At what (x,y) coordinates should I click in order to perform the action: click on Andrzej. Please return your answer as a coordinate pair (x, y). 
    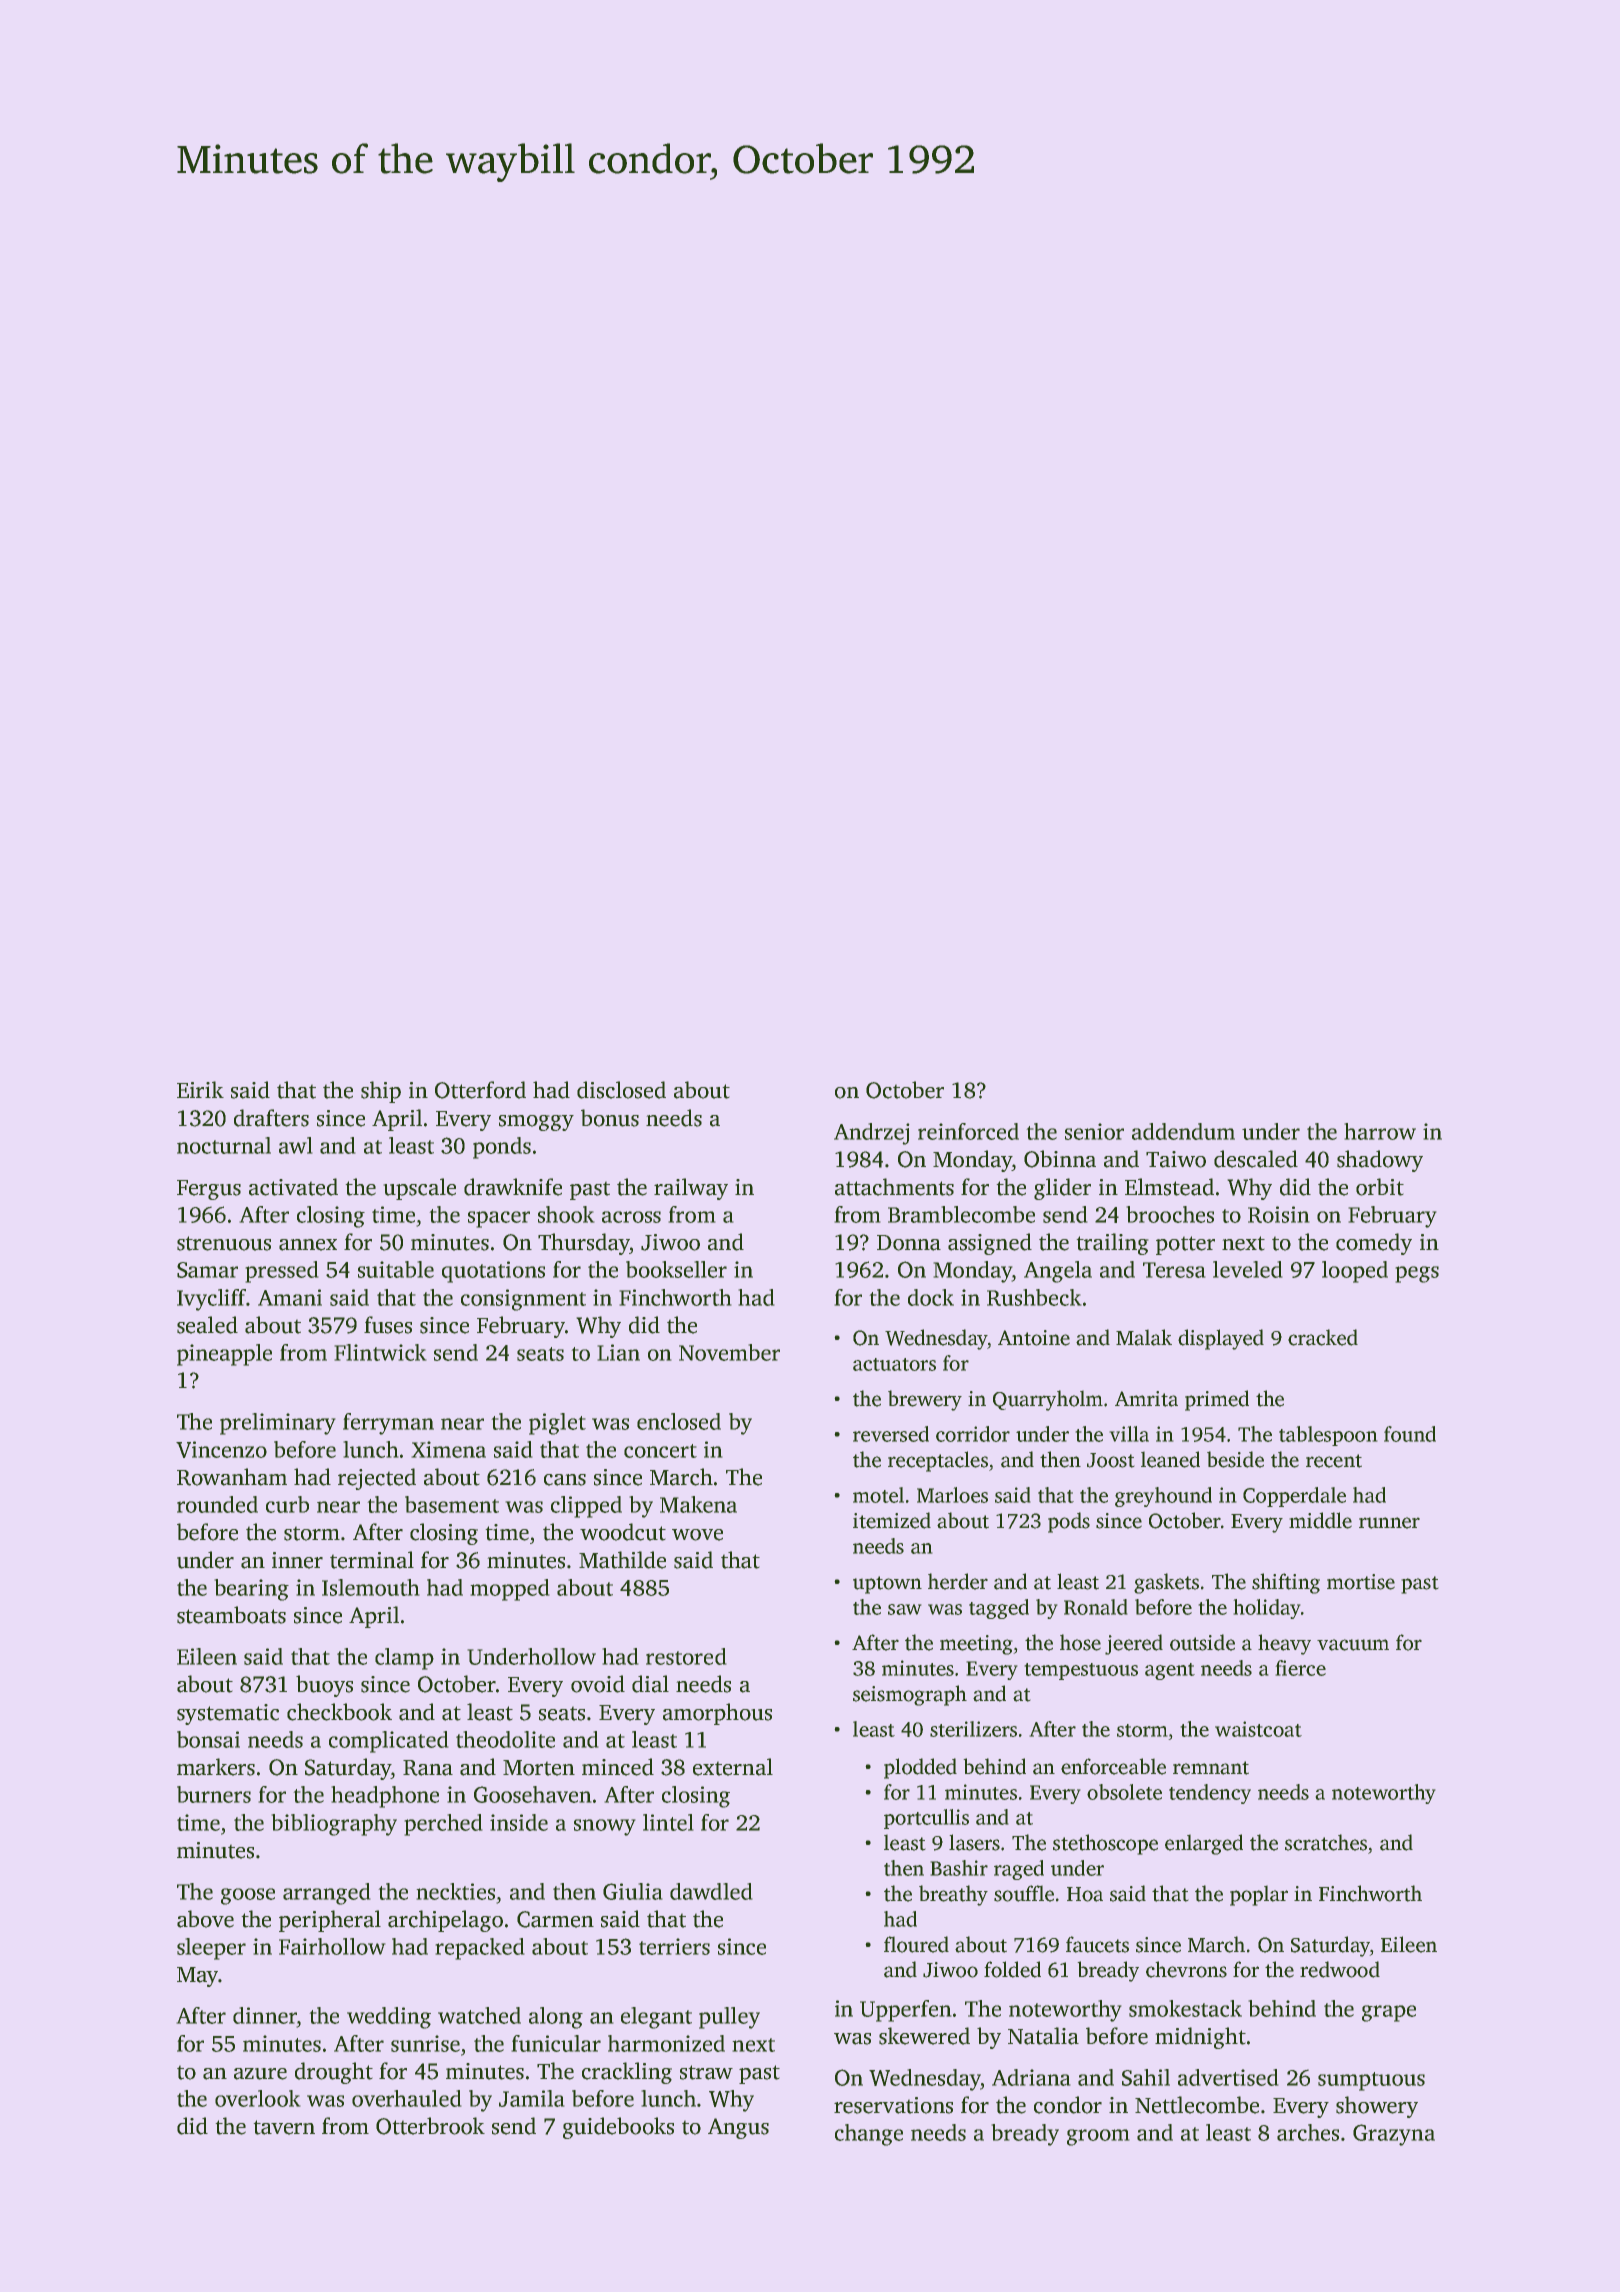
    Looking at the image, I should click on (871, 1134).
